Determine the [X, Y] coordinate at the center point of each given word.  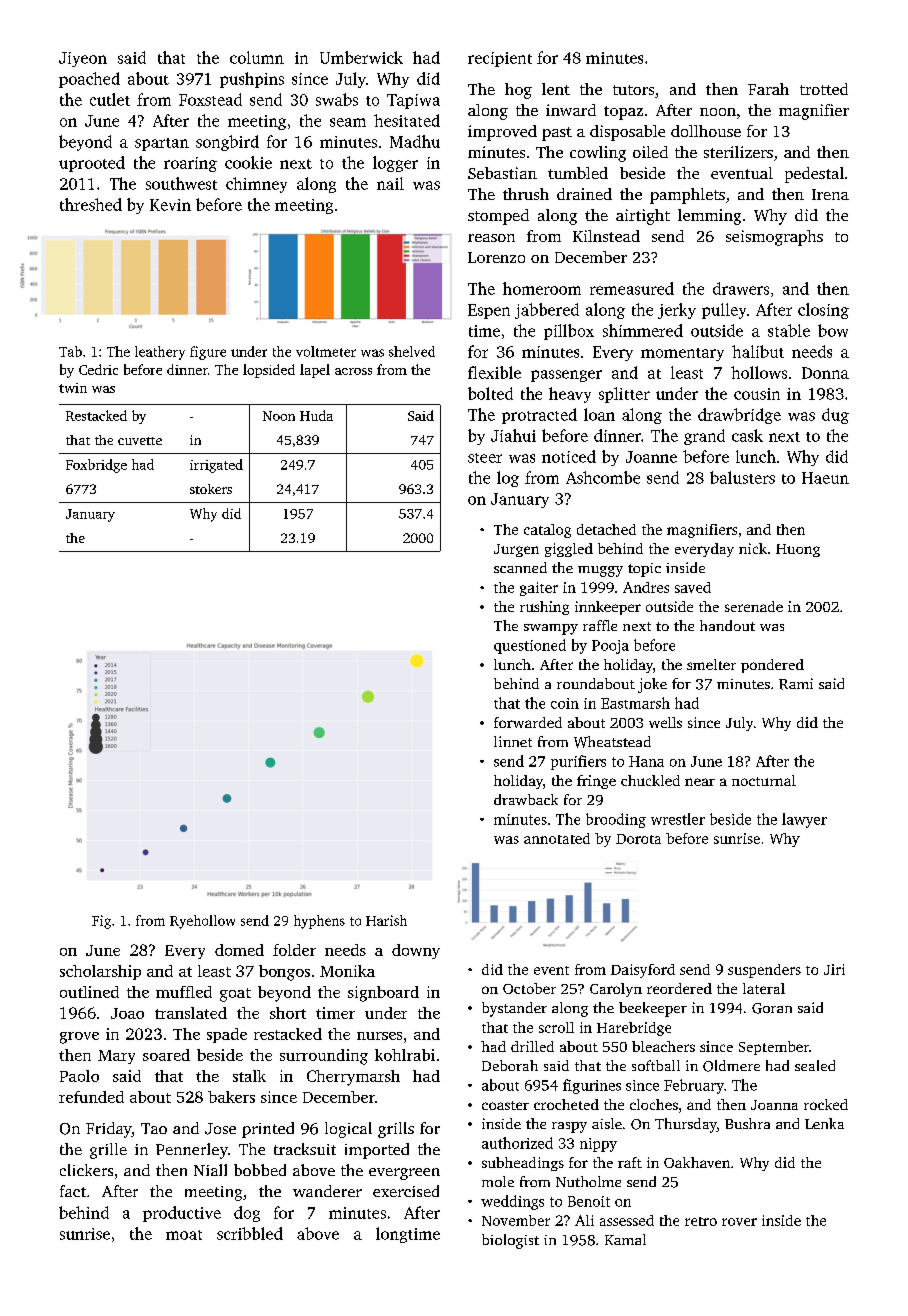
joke [652, 685]
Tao [154, 1128]
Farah [768, 89]
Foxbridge [96, 466]
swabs [337, 99]
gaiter [539, 589]
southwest [181, 183]
